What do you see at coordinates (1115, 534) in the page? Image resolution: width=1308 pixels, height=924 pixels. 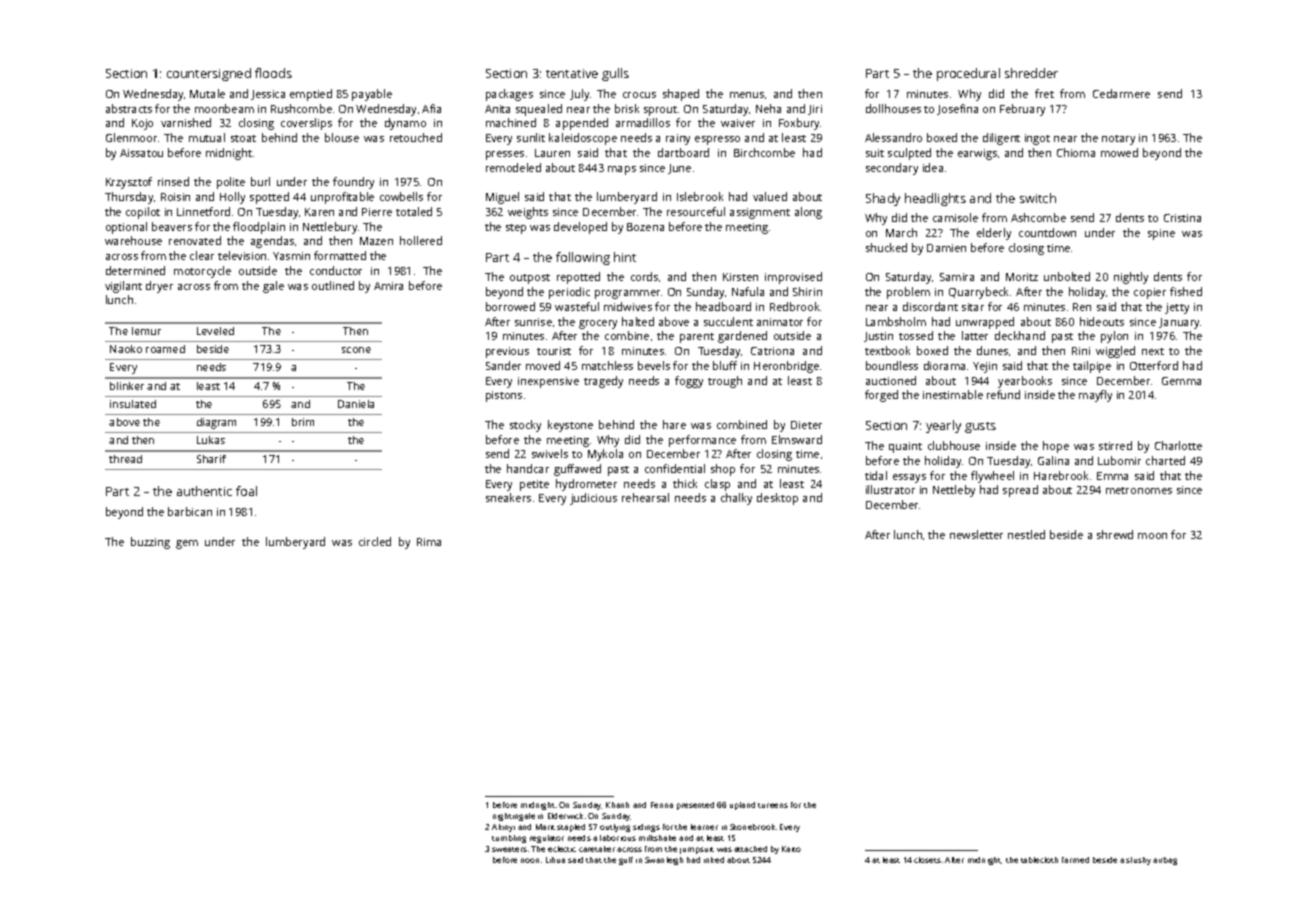 I see `shrewd` at bounding box center [1115, 534].
